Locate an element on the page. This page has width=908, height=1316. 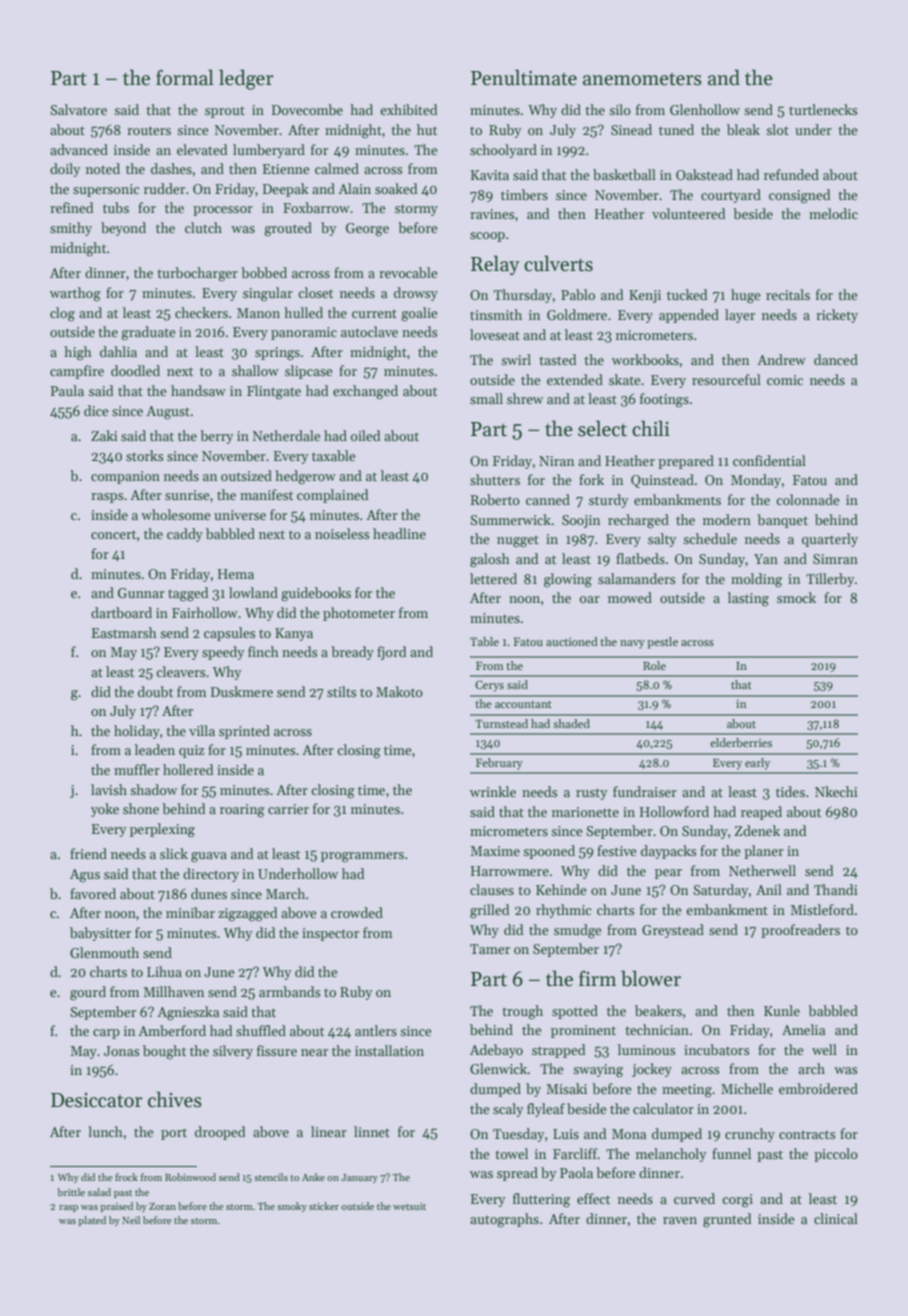
footings is located at coordinates (664, 400).
